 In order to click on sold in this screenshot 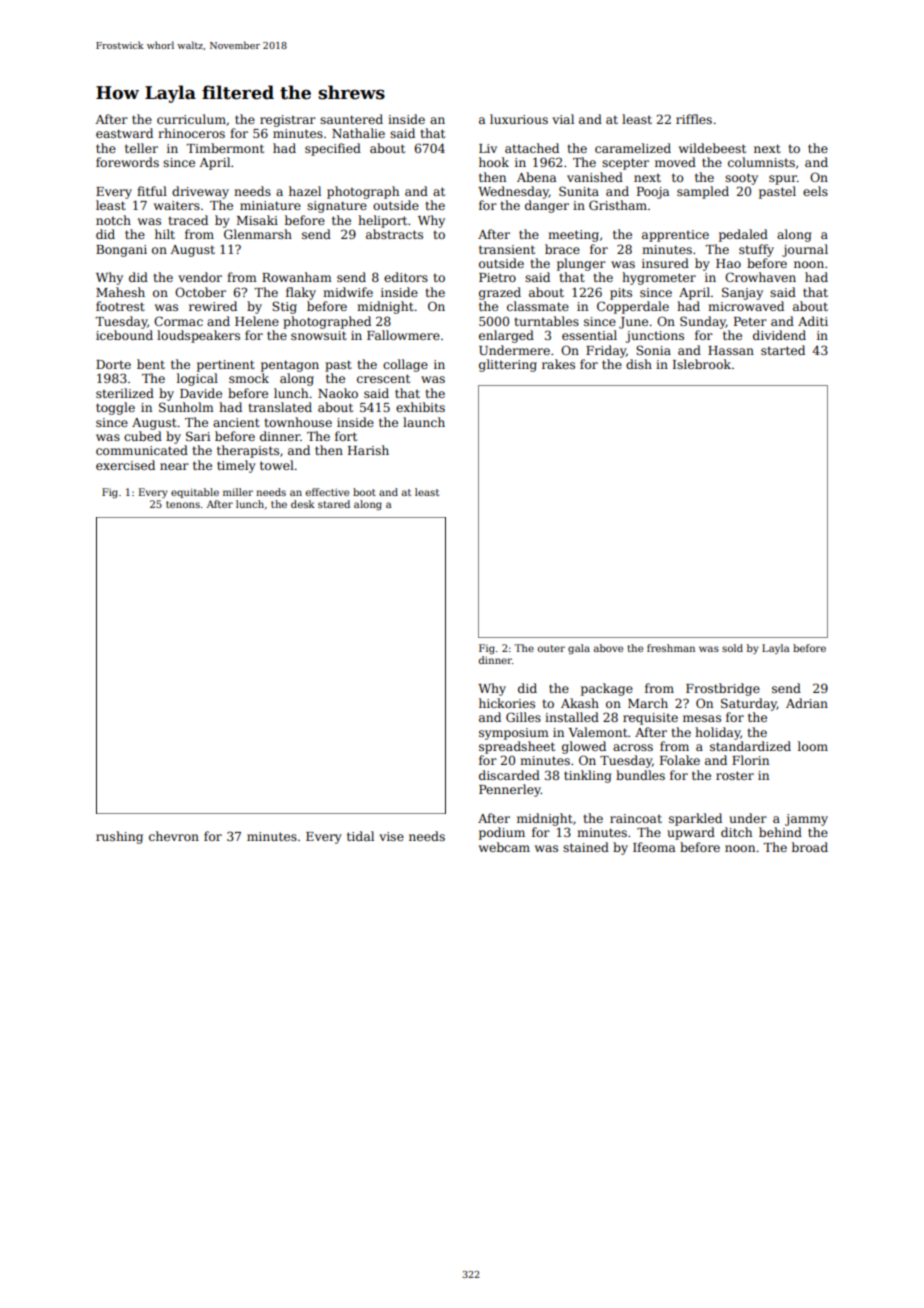, I will do `click(732, 648)`.
